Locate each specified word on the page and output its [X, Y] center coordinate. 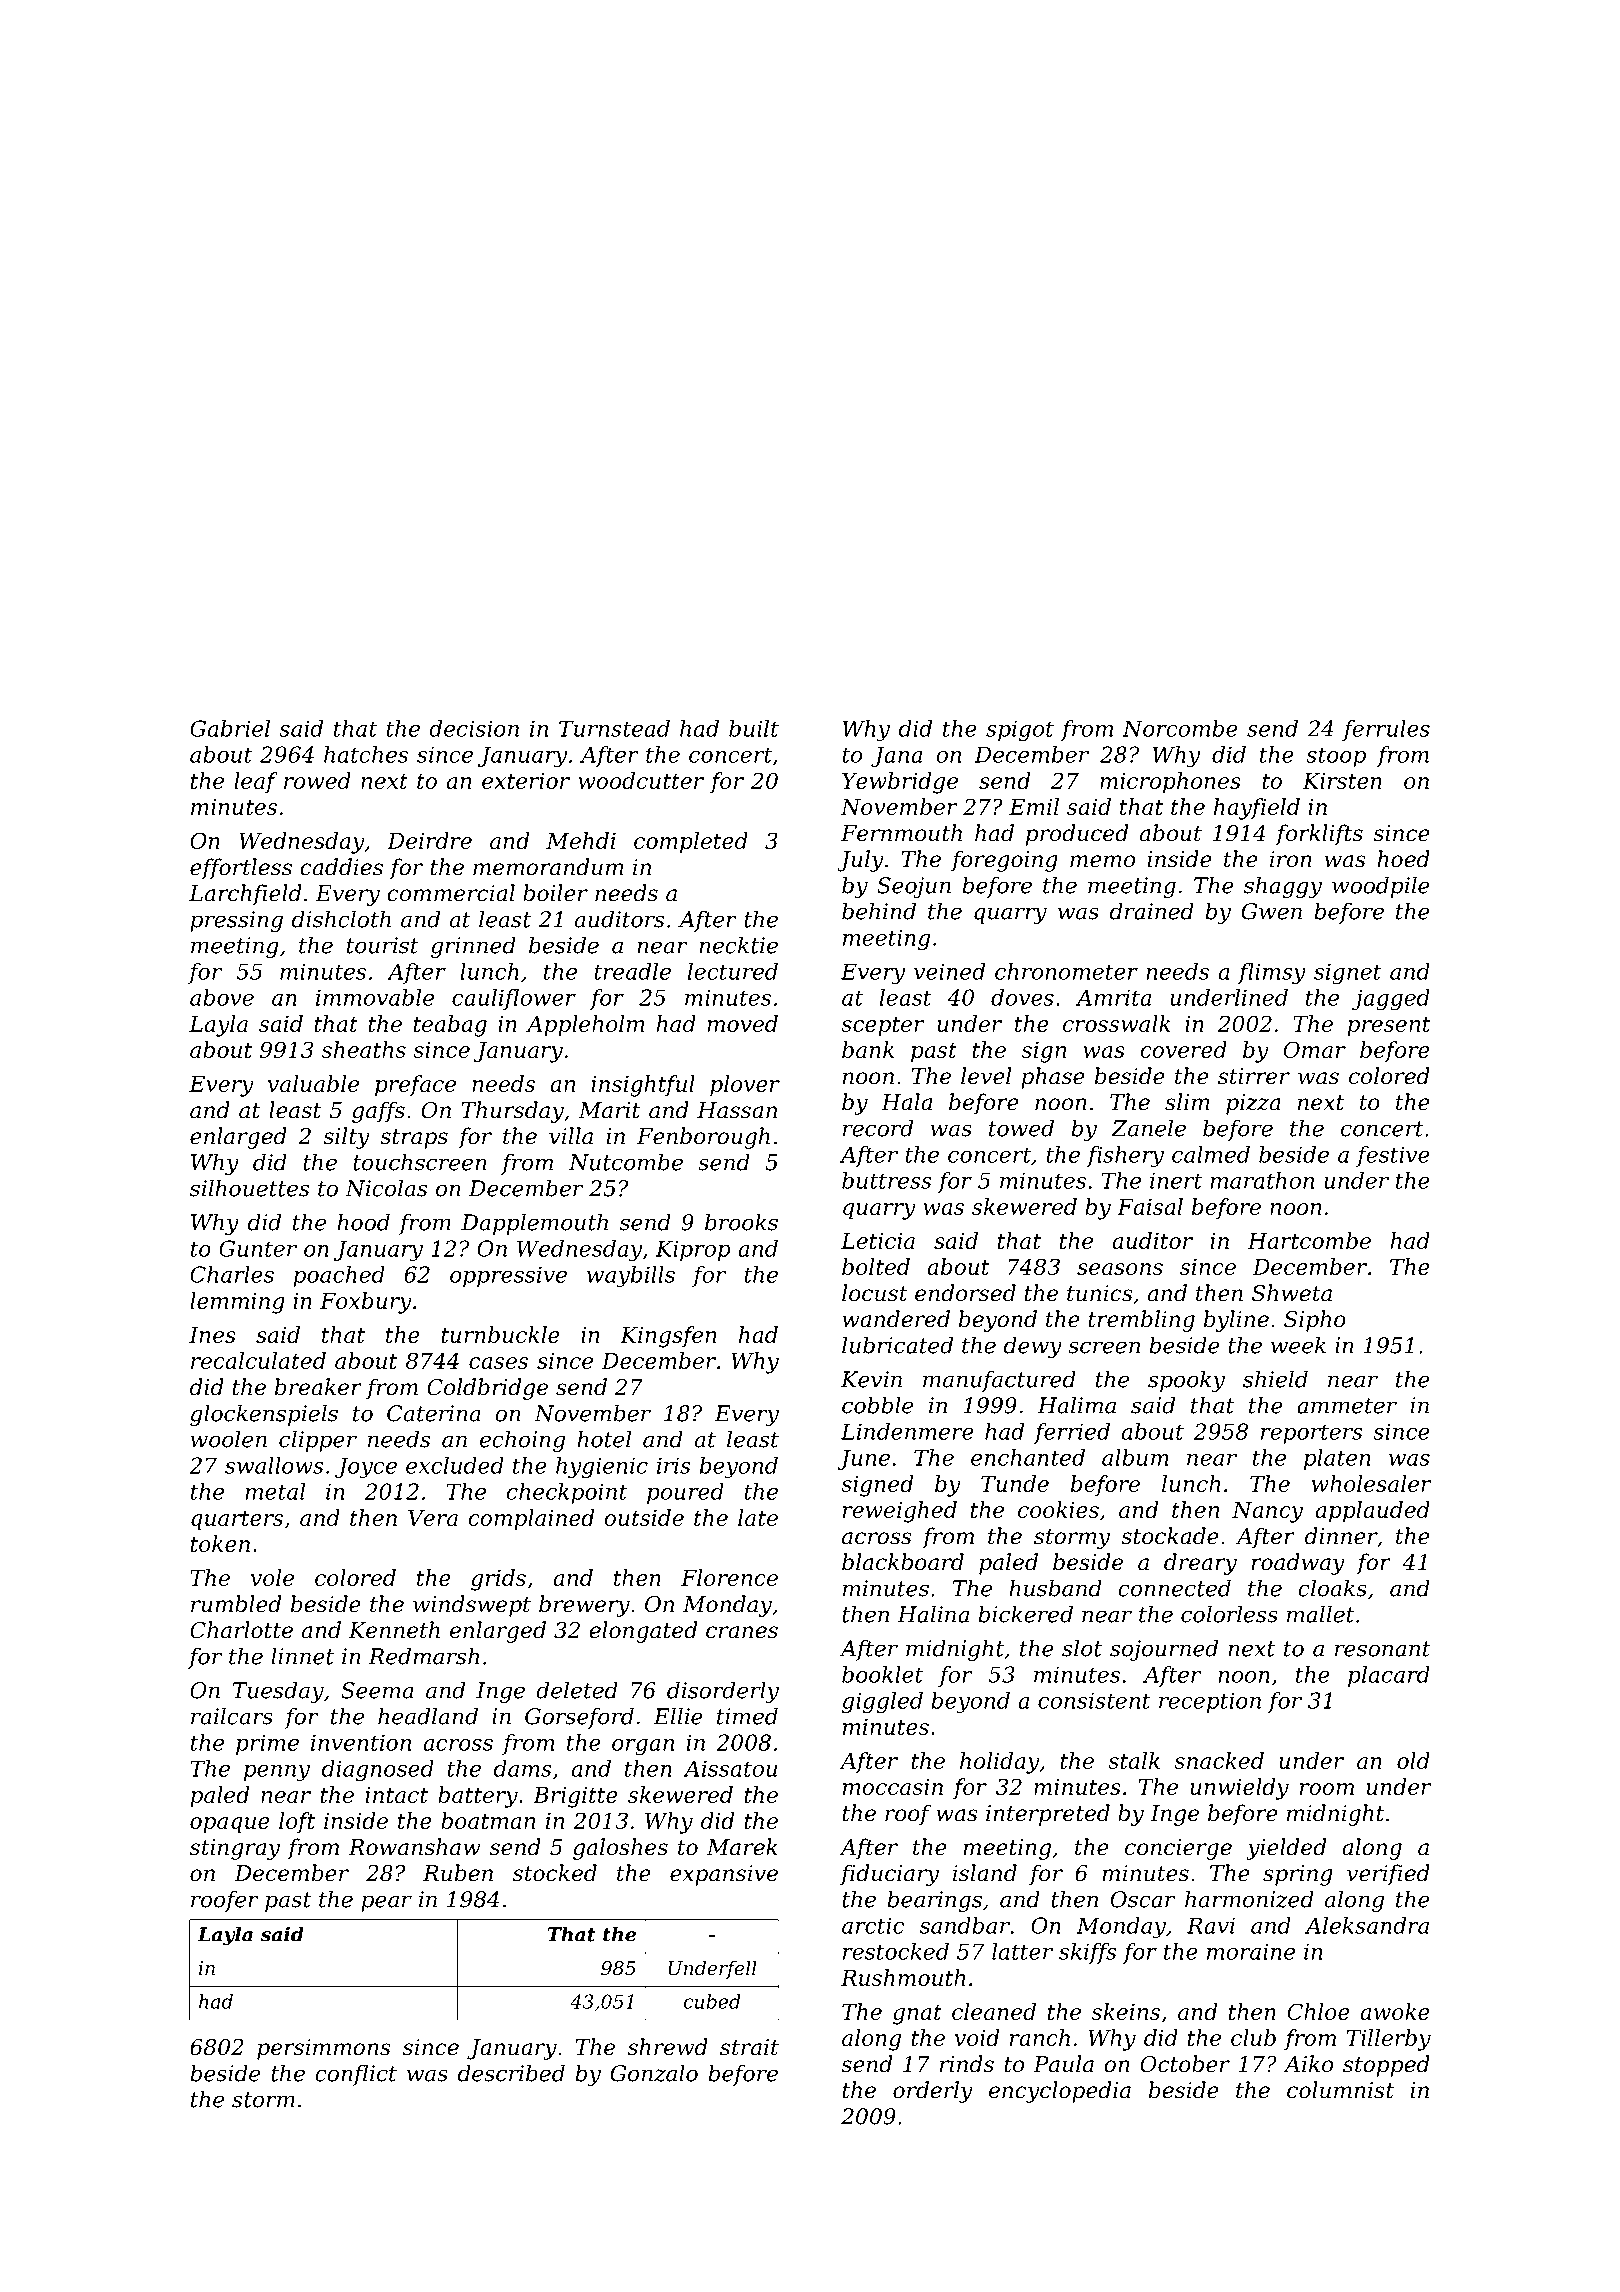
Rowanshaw [415, 1847]
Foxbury [366, 1303]
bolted [876, 1266]
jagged [1391, 1000]
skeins [1126, 2011]
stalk [1134, 1760]
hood [363, 1222]
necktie [738, 945]
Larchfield [245, 895]
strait [749, 2047]
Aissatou [730, 1768]
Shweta [1292, 1293]
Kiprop [693, 1250]
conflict [356, 2075]
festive [1393, 1156]
